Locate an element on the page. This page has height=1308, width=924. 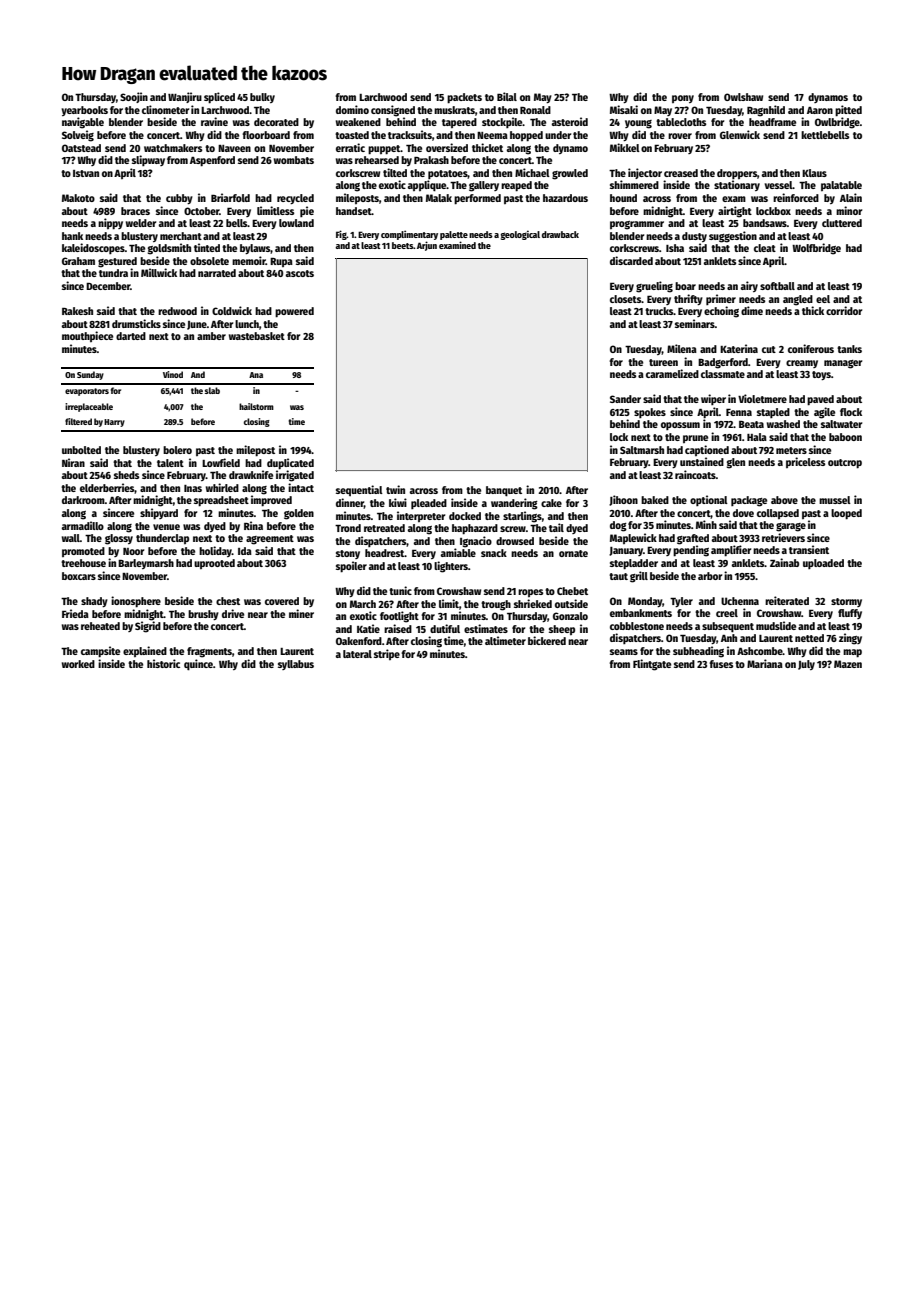
Owlbridge is located at coordinates (837, 123).
